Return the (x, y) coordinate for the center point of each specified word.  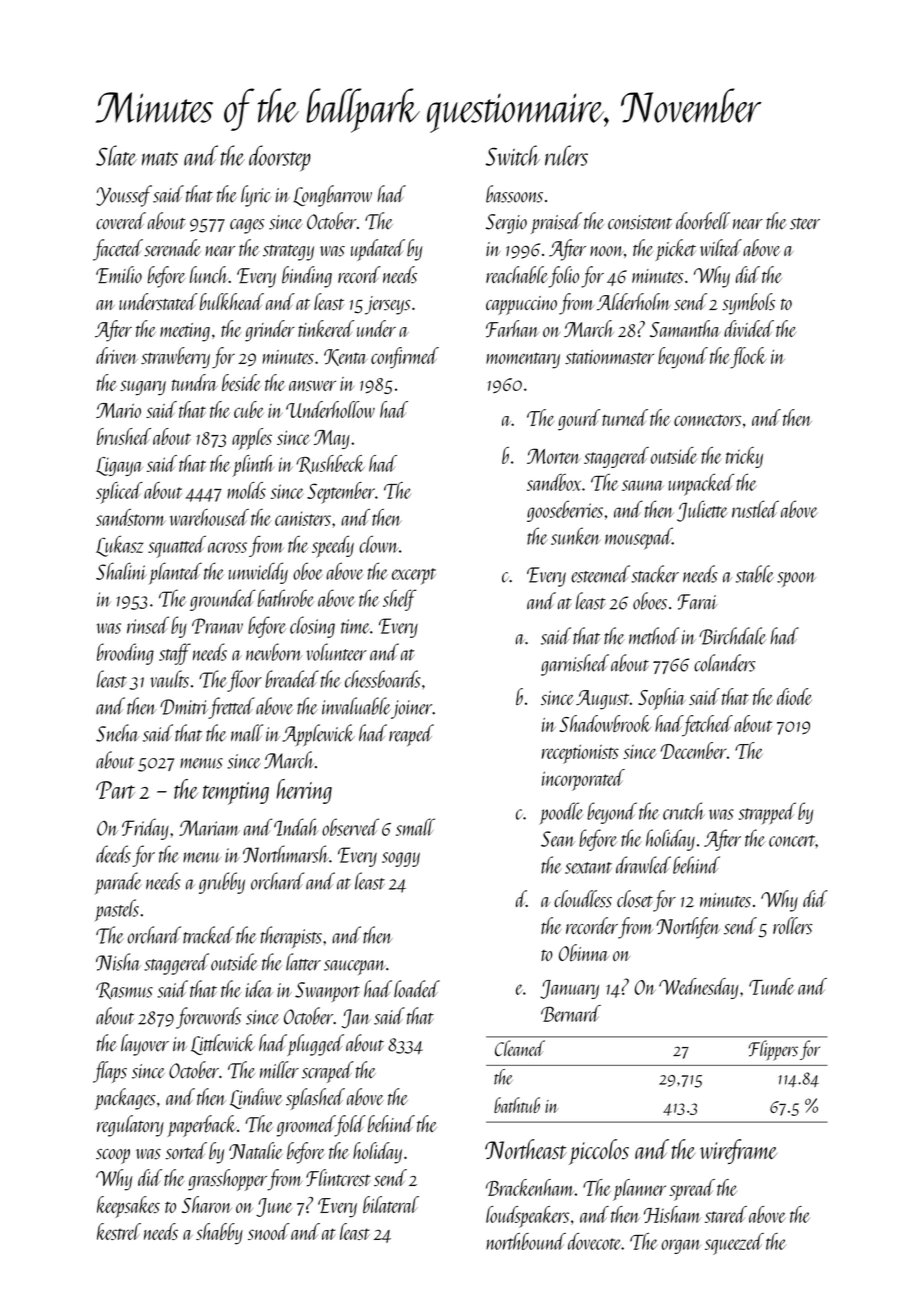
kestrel (119, 1231)
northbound (526, 1241)
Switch (512, 155)
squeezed (734, 1244)
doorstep (280, 158)
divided (749, 328)
